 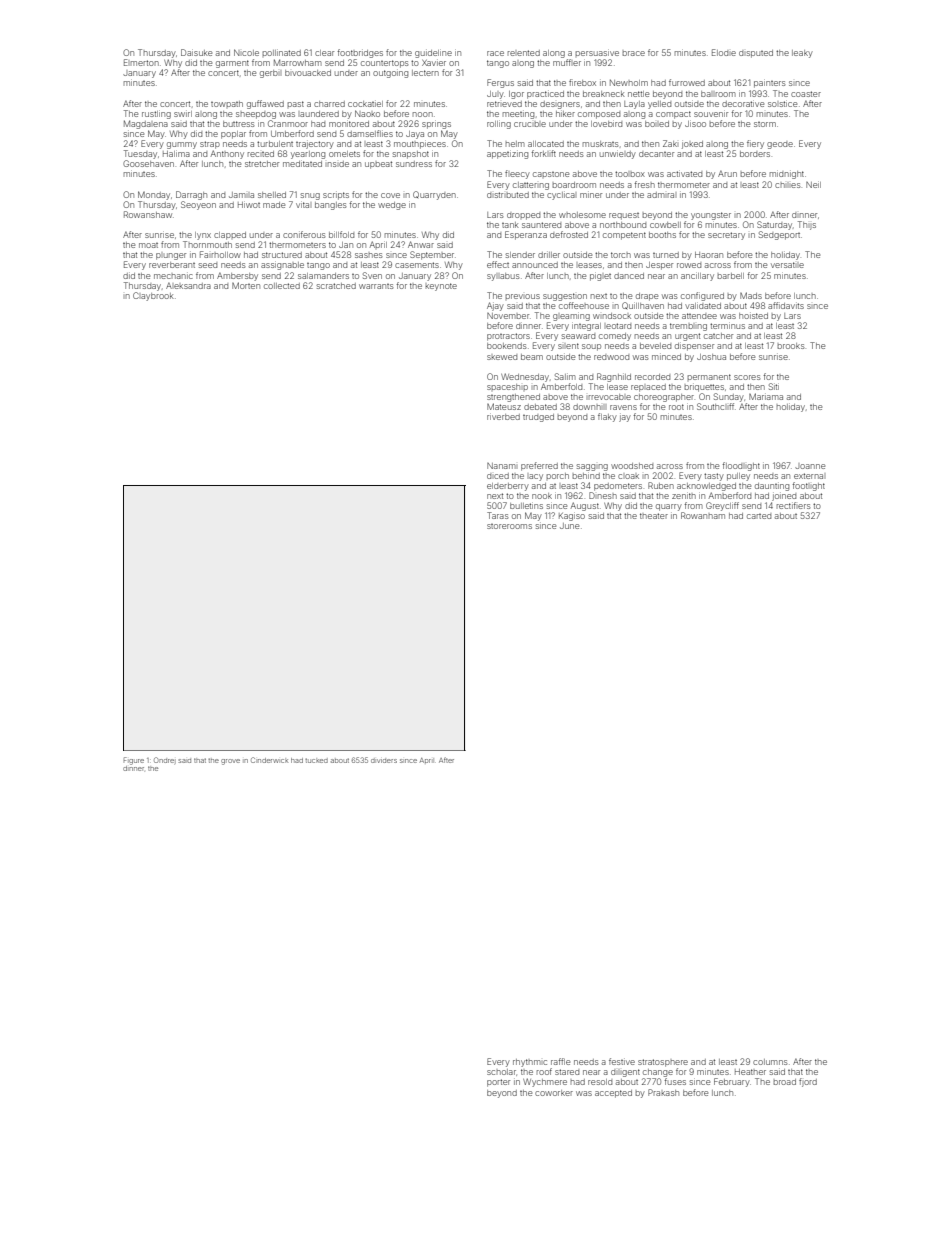 What do you see at coordinates (753, 316) in the screenshot?
I see `hoisted` at bounding box center [753, 316].
